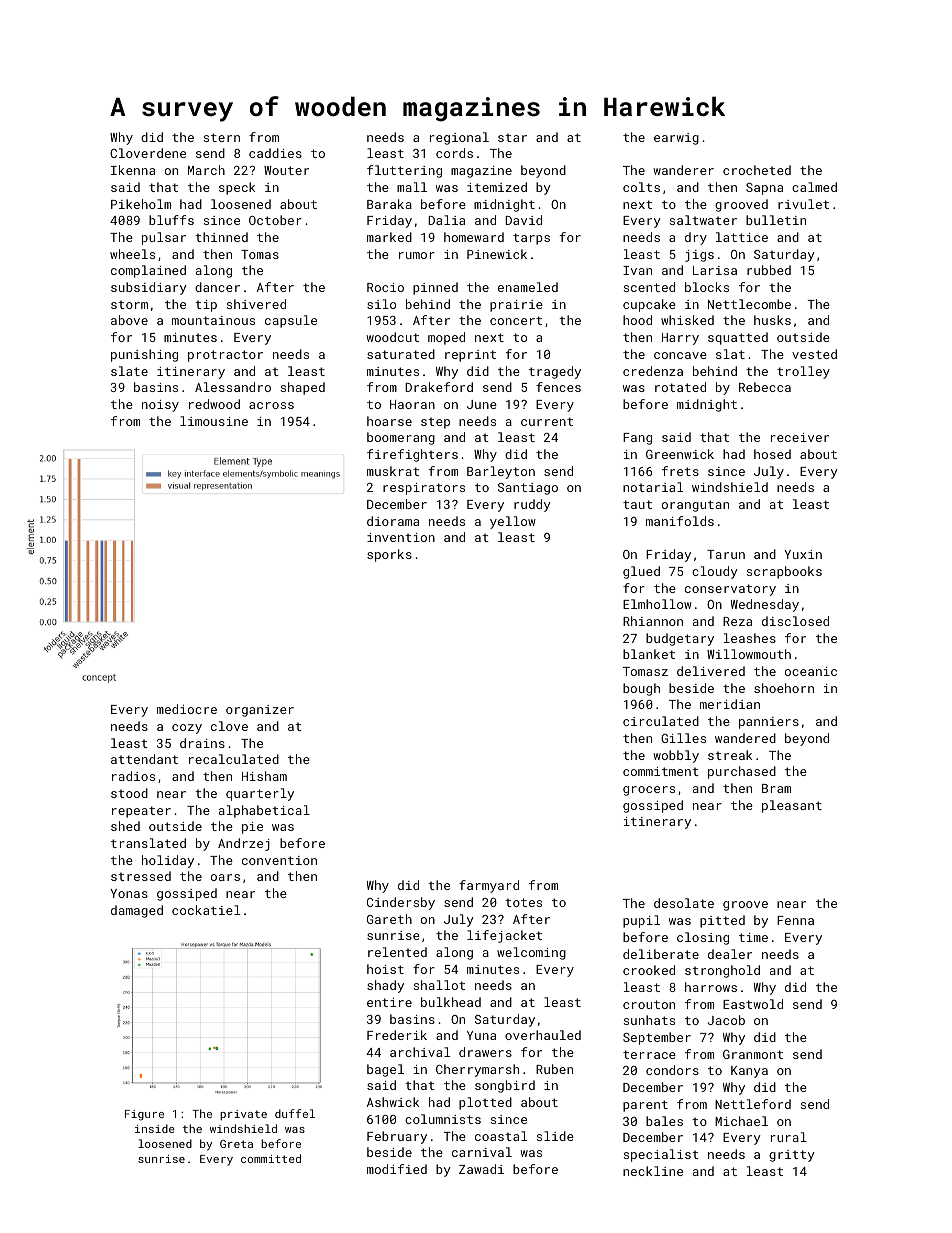 Image resolution: width=952 pixels, height=1233 pixels. Describe the element at coordinates (649, 791) in the document. I see `grocers` at that location.
